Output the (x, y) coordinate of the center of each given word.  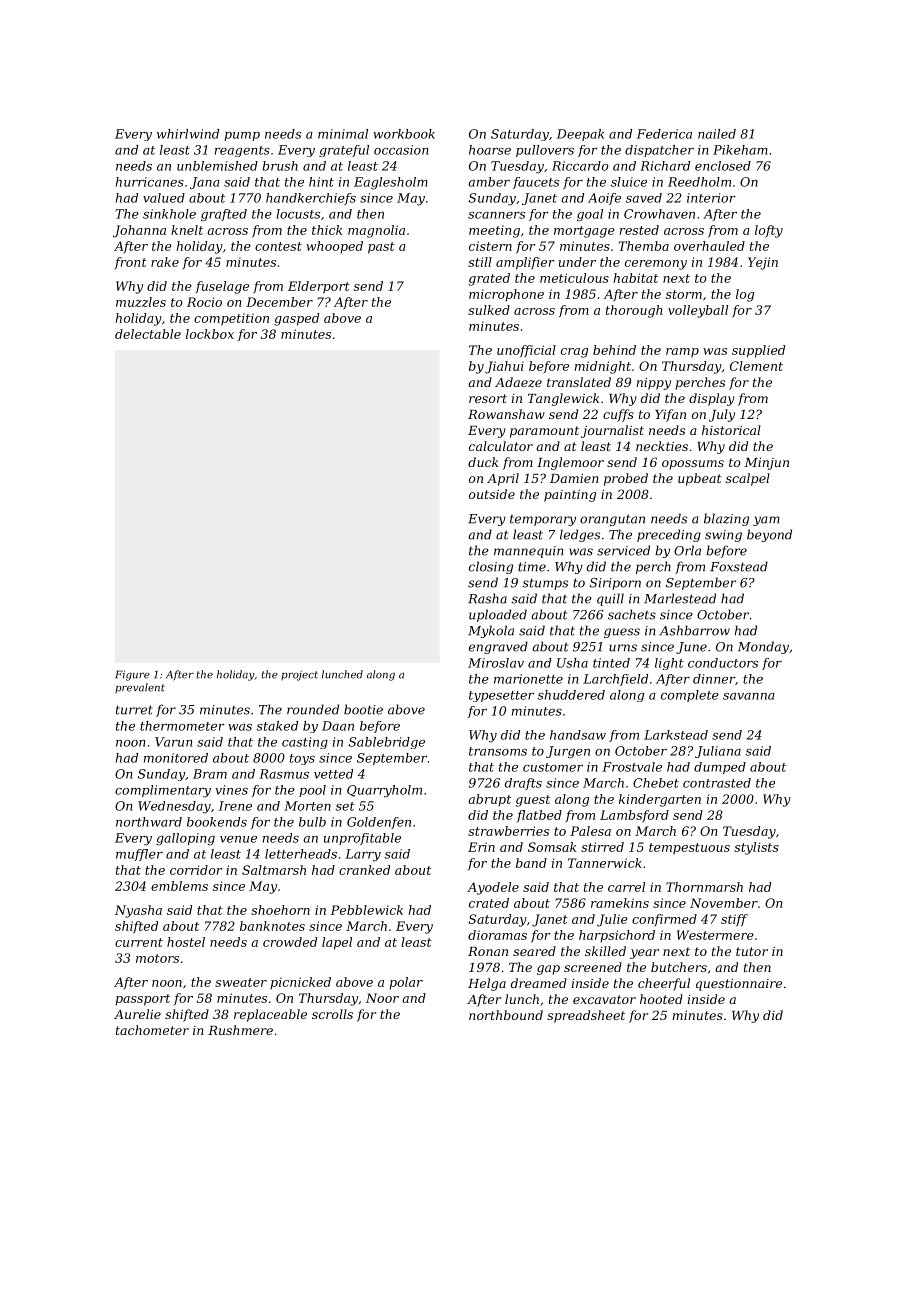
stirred (602, 847)
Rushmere (240, 1030)
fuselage (222, 287)
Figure (132, 675)
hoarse (490, 150)
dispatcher (659, 151)
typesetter (501, 696)
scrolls (332, 1014)
